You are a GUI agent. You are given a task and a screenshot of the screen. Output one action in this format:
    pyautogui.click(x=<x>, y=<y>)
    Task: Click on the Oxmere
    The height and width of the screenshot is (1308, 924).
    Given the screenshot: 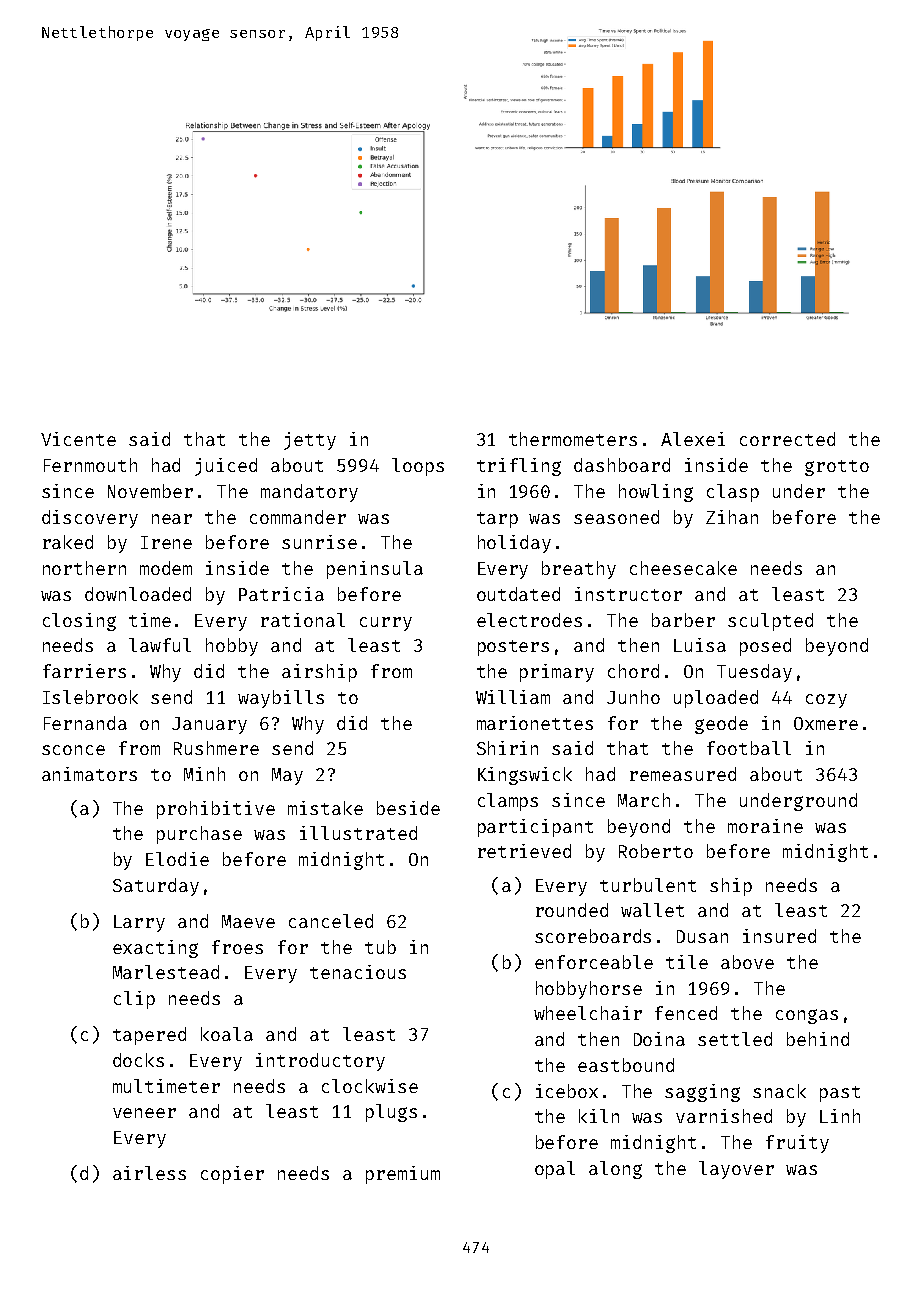 What is the action you would take?
    pyautogui.click(x=826, y=723)
